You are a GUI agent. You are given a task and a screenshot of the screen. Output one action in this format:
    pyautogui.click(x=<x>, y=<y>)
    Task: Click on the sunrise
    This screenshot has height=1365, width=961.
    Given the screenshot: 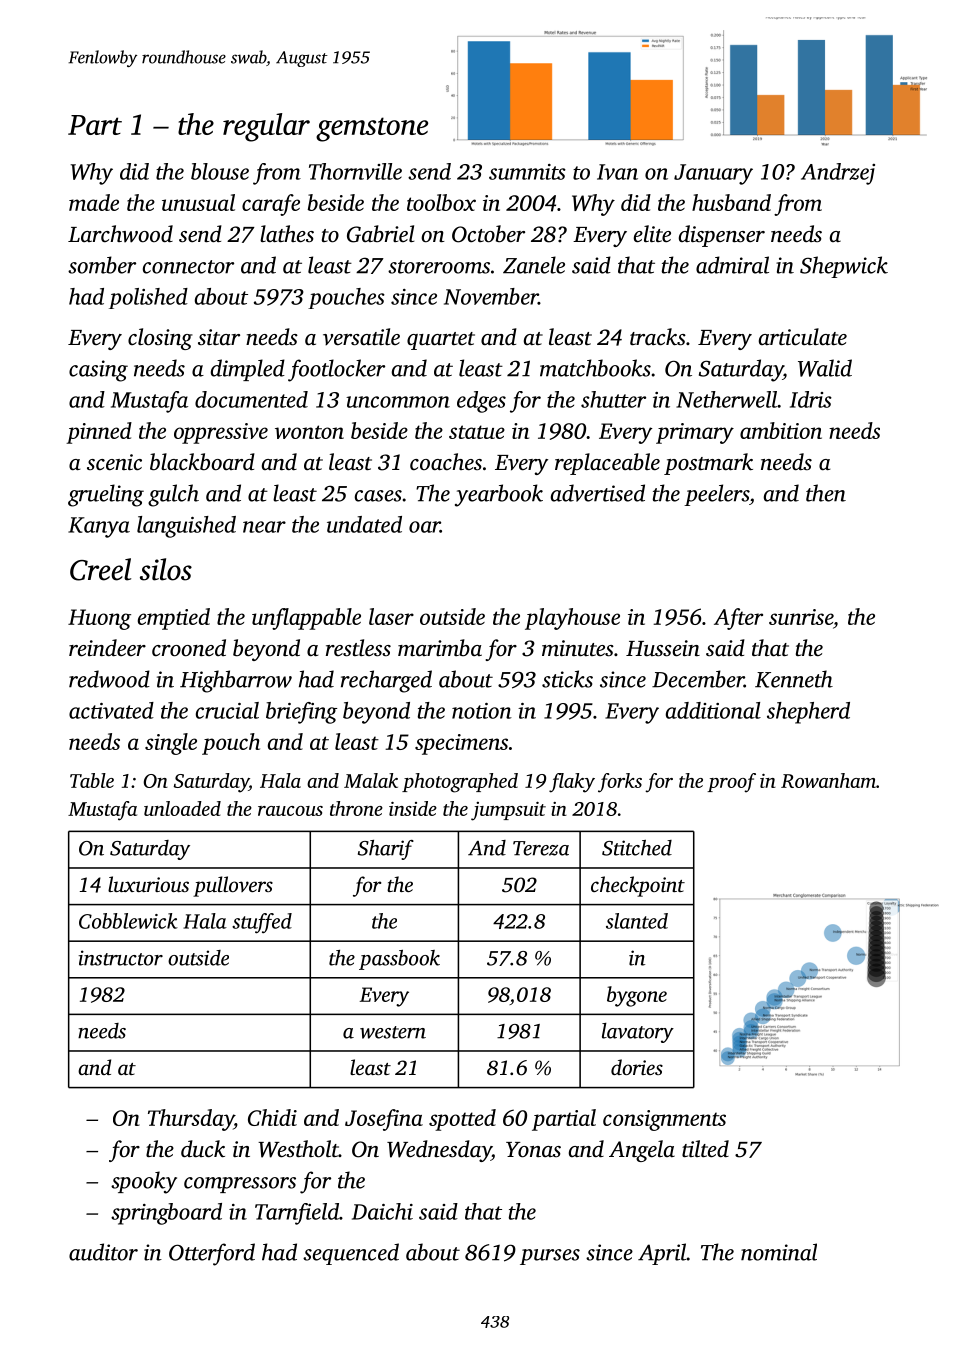 What is the action you would take?
    pyautogui.click(x=801, y=617)
